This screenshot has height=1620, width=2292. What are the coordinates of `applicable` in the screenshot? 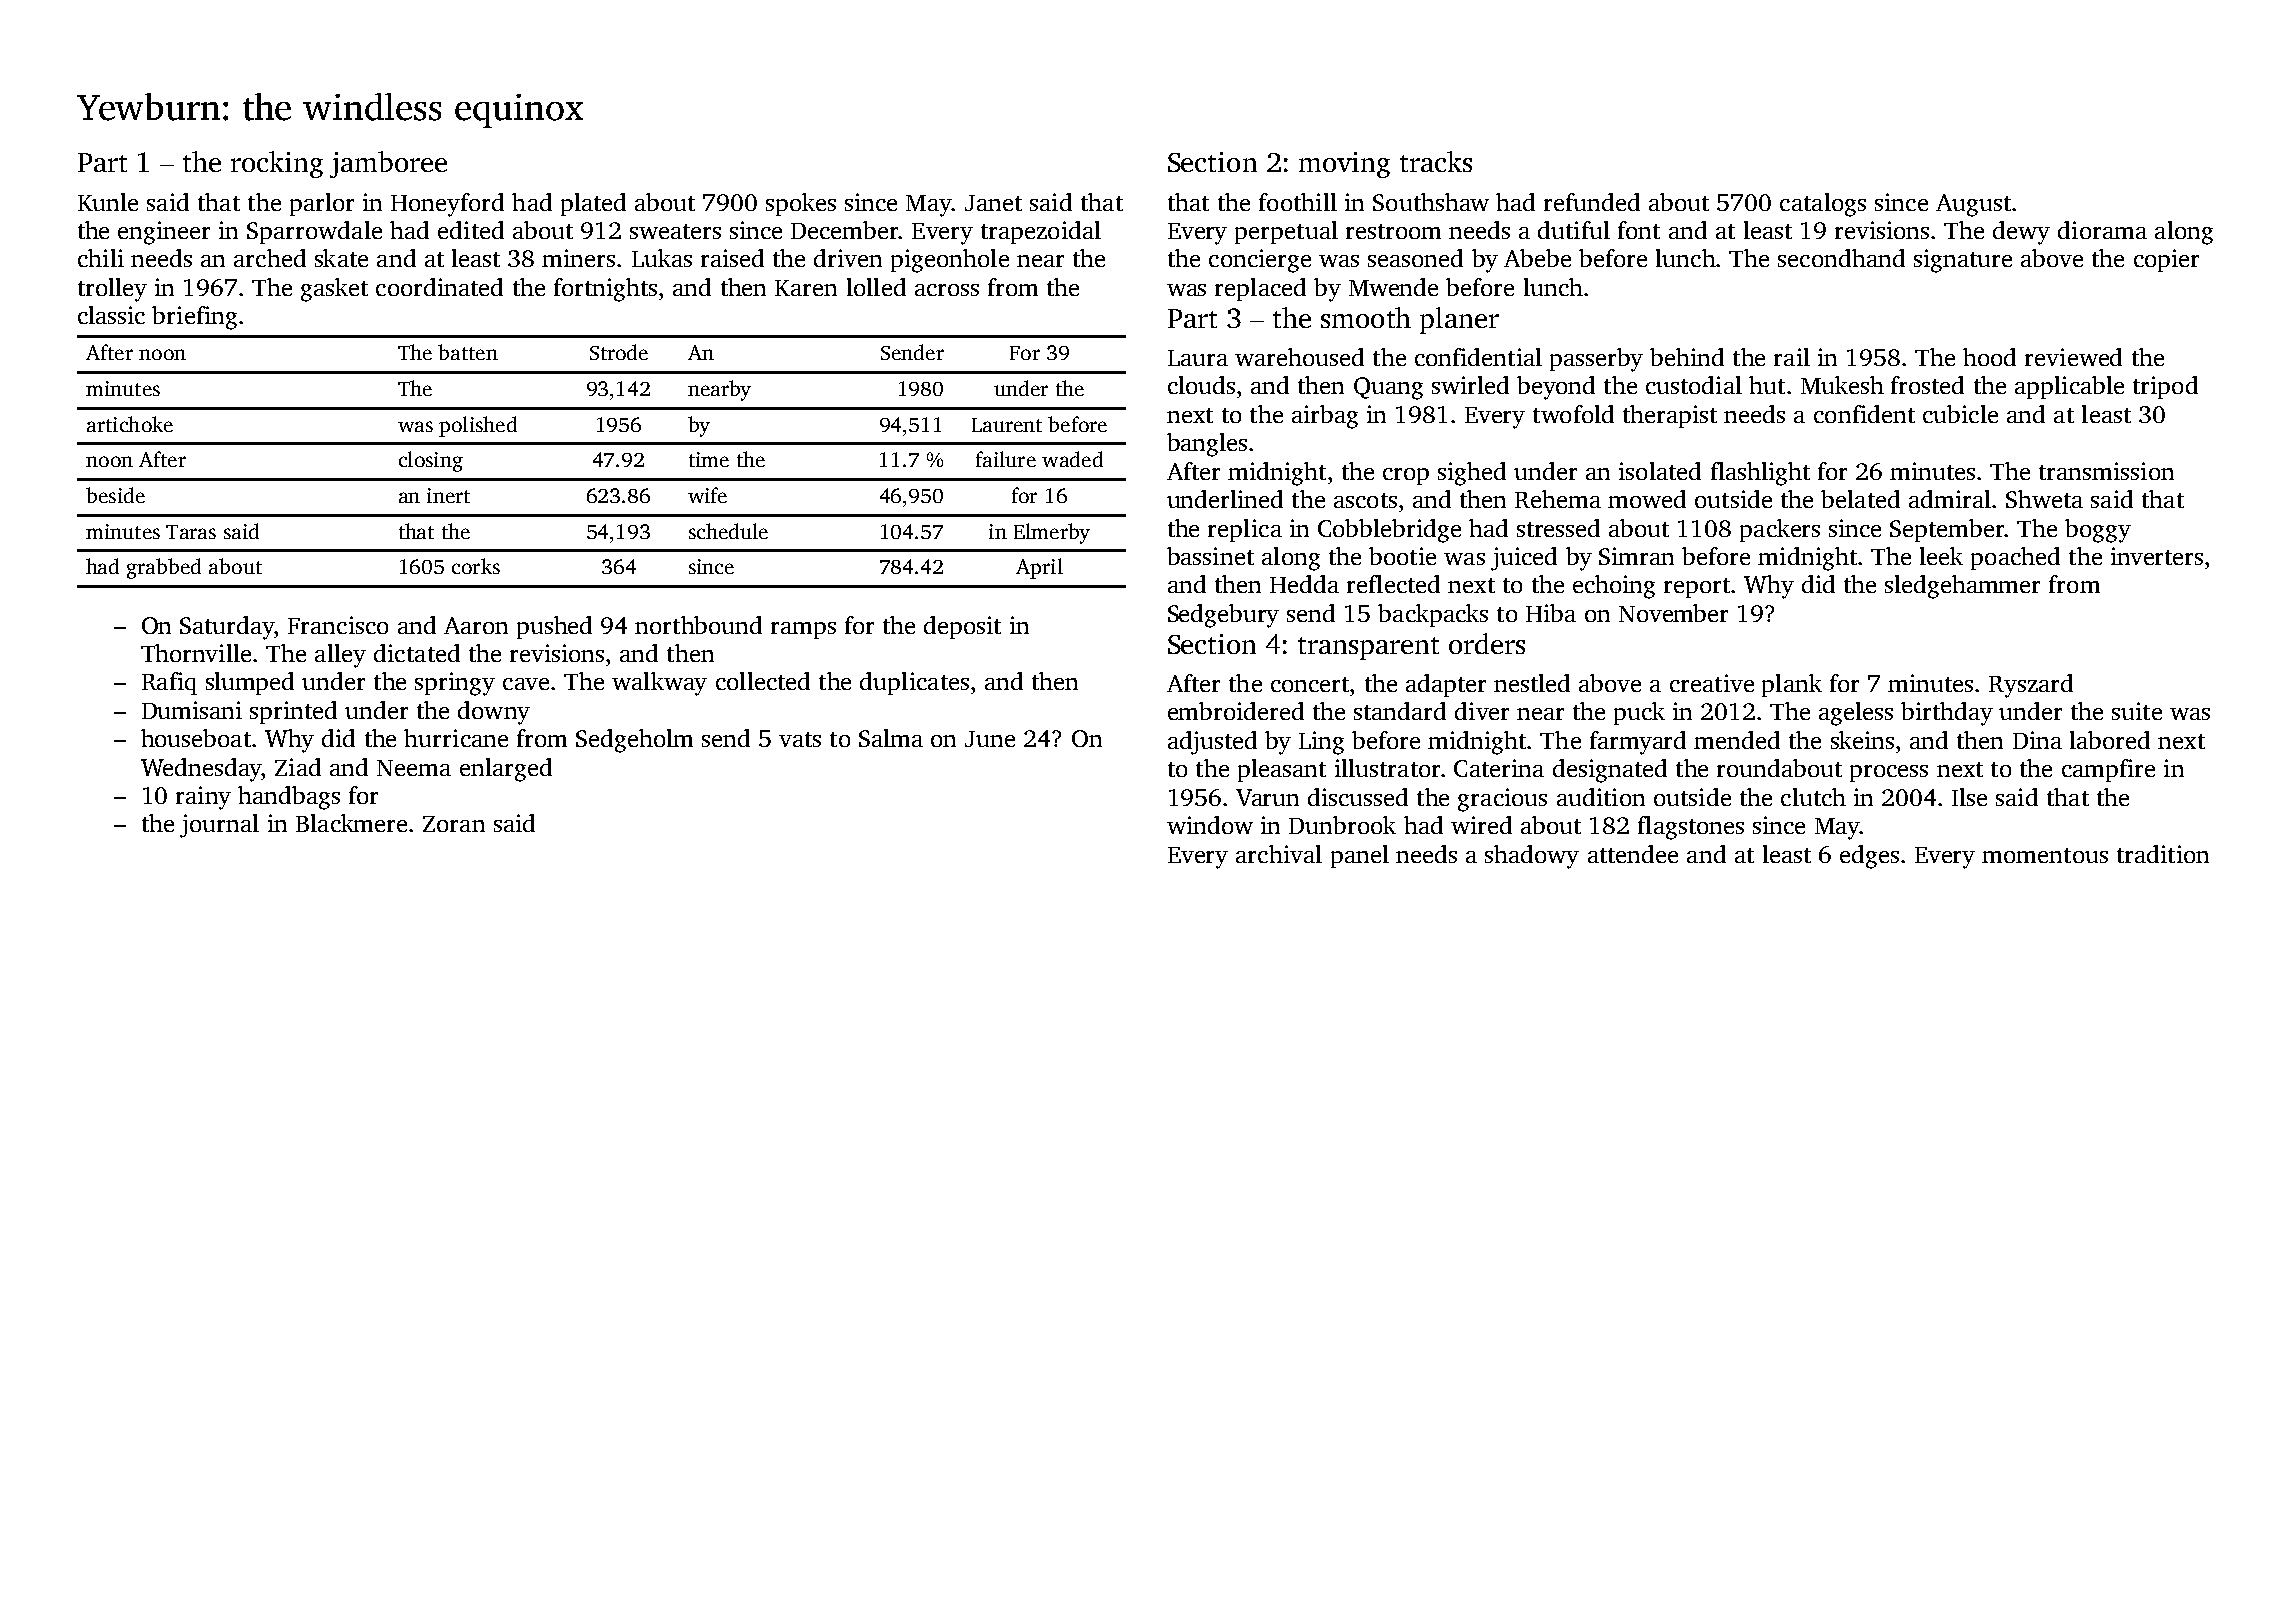 It's located at (2069, 387).
